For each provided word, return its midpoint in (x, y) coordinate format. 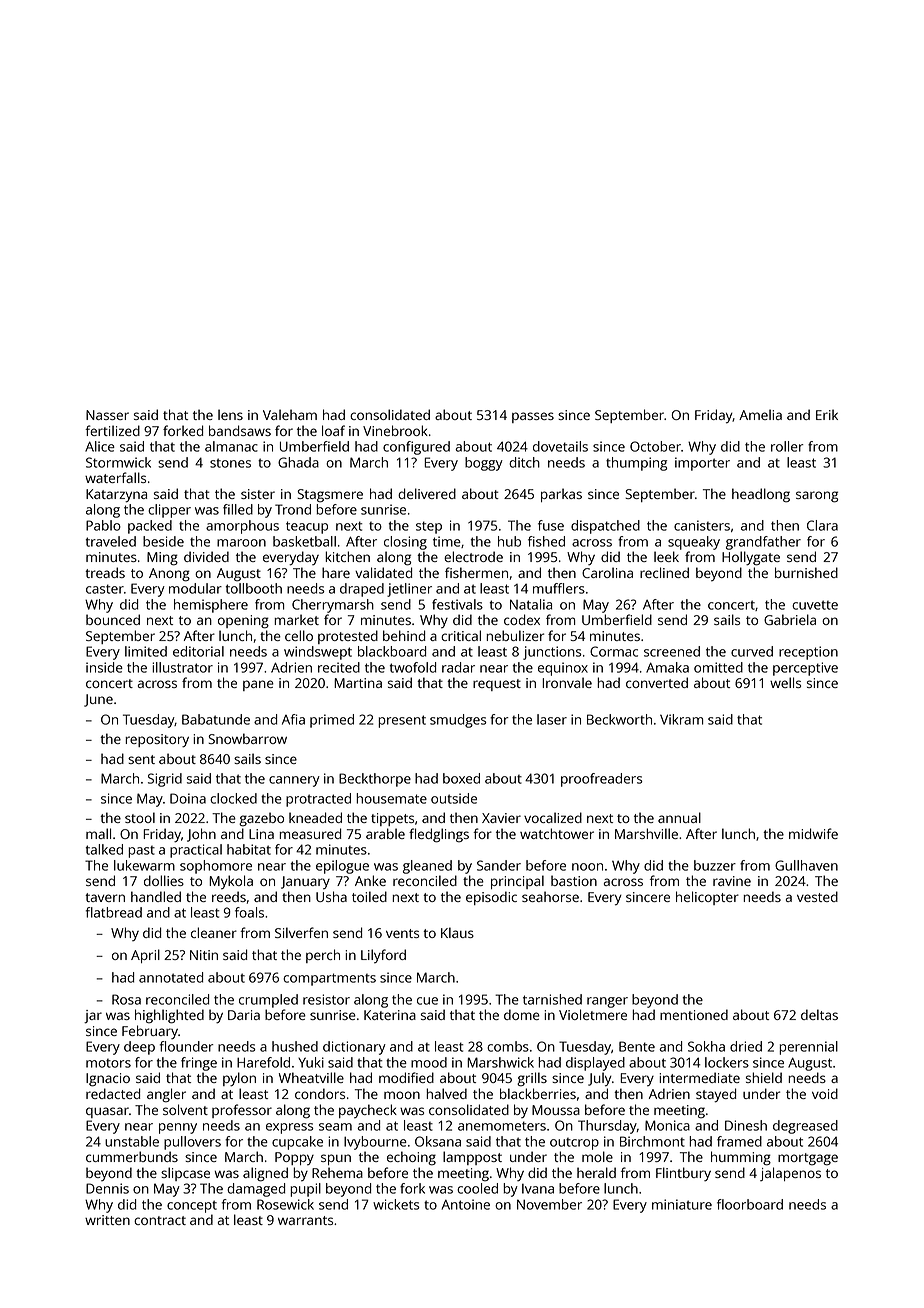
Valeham (290, 414)
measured (310, 833)
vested (817, 896)
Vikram (681, 719)
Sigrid (165, 780)
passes (533, 417)
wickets (396, 1204)
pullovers (192, 1143)
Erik (827, 414)
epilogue (342, 867)
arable (385, 833)
